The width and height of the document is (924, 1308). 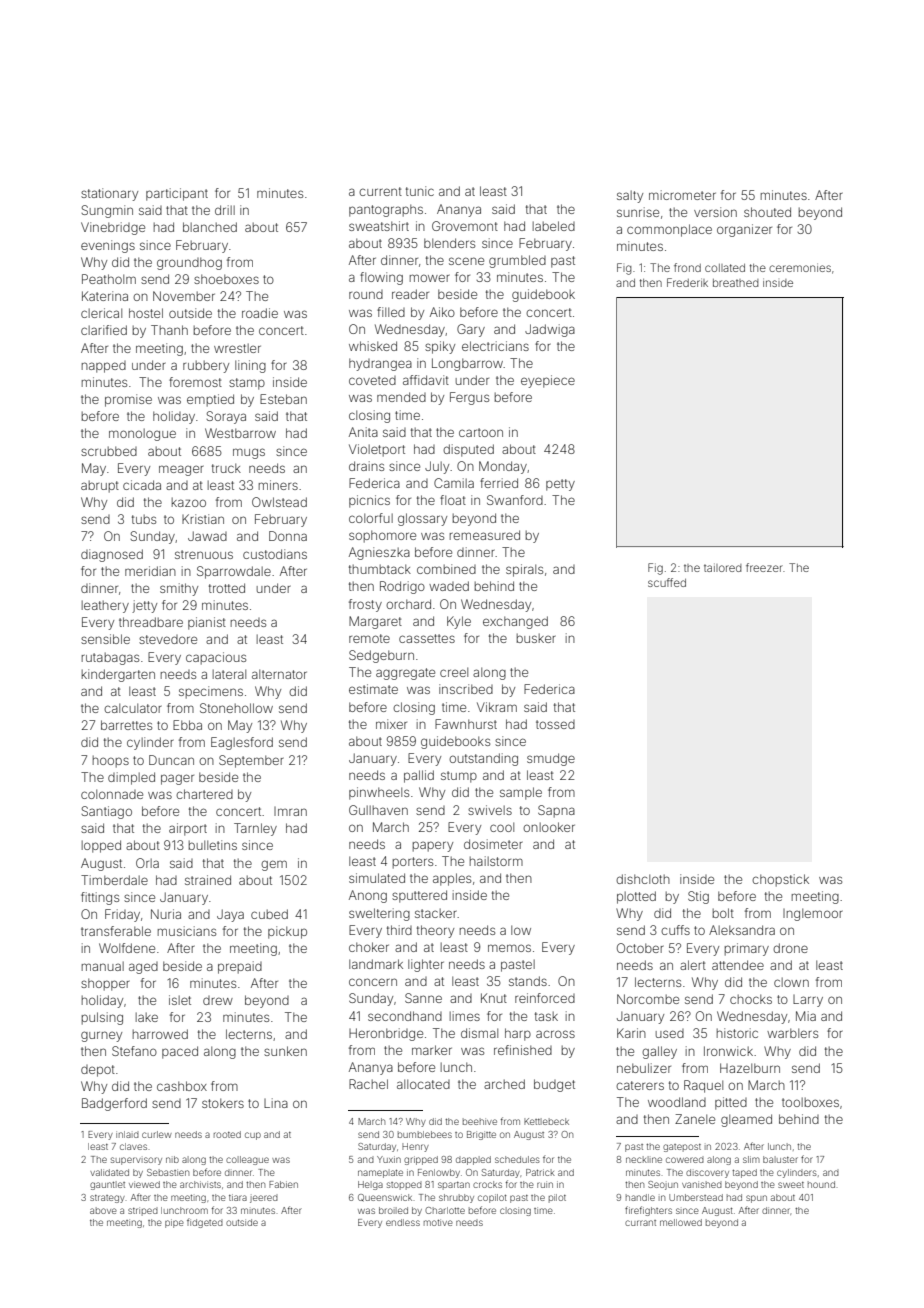 What do you see at coordinates (131, 778) in the document?
I see `dimpled` at bounding box center [131, 778].
